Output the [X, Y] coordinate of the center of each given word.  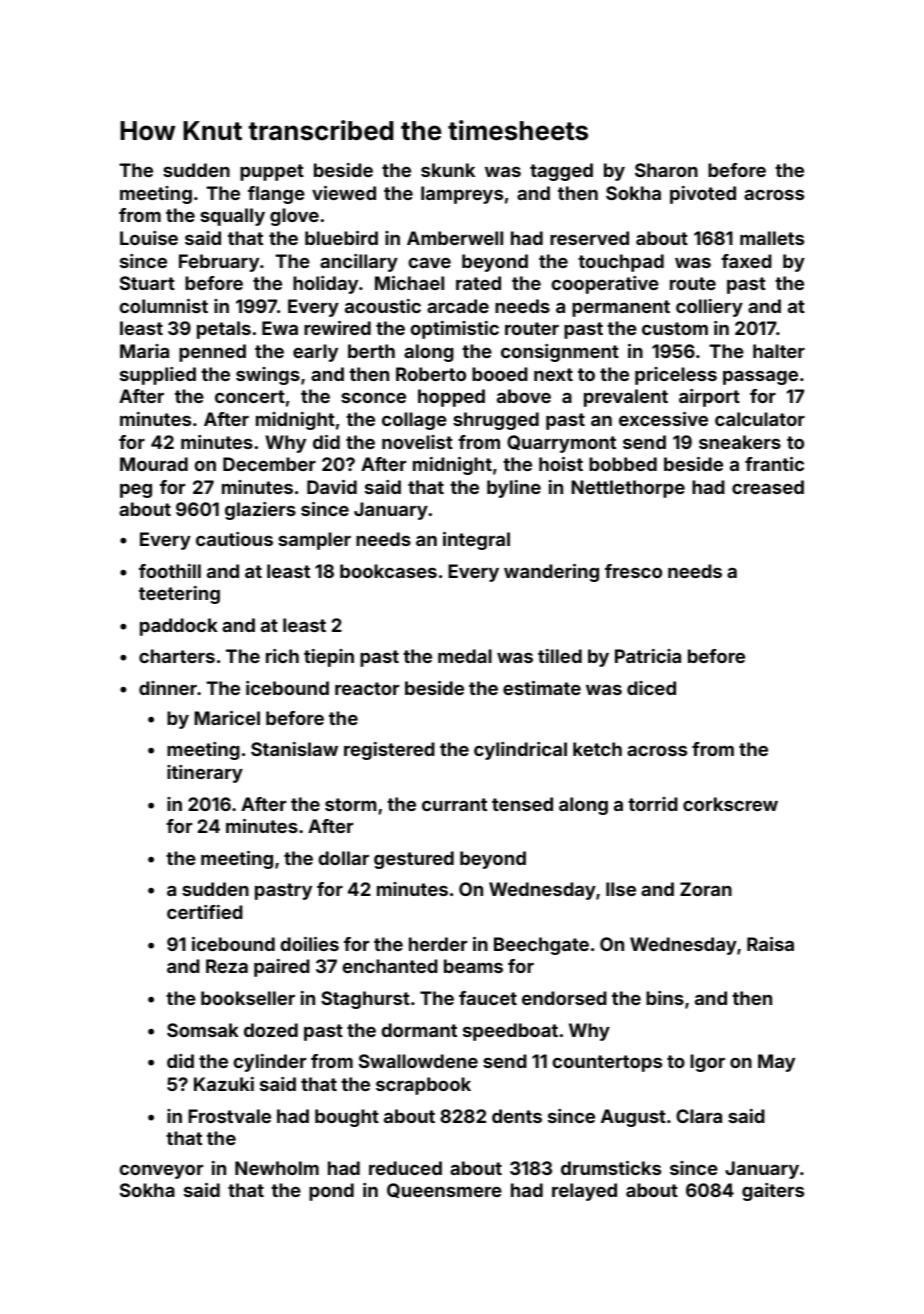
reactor [367, 688]
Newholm [277, 1168]
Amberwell [455, 238]
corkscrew [730, 804]
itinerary [205, 774]
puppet [272, 172]
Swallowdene [418, 1061]
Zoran [706, 889]
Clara [699, 1116]
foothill [170, 571]
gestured [414, 860]
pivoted [703, 195]
